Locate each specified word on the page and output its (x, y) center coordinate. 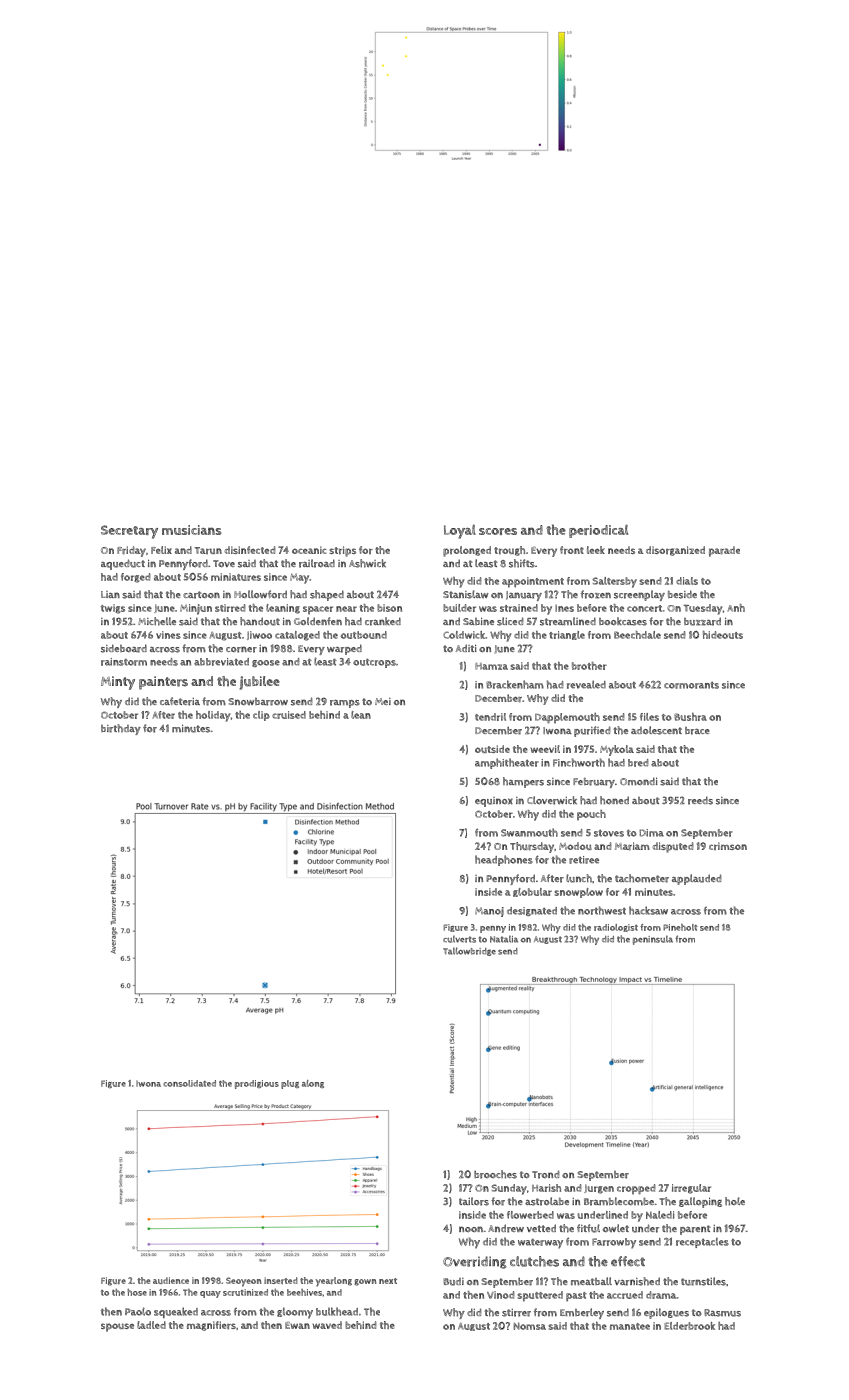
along (313, 1084)
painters (163, 683)
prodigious (257, 1084)
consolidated (189, 1083)
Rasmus (722, 1313)
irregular (691, 1189)
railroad (317, 563)
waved (327, 1325)
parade (724, 551)
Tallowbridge (469, 951)
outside (492, 749)
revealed (586, 684)
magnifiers (211, 1326)
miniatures (236, 577)
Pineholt (680, 927)
